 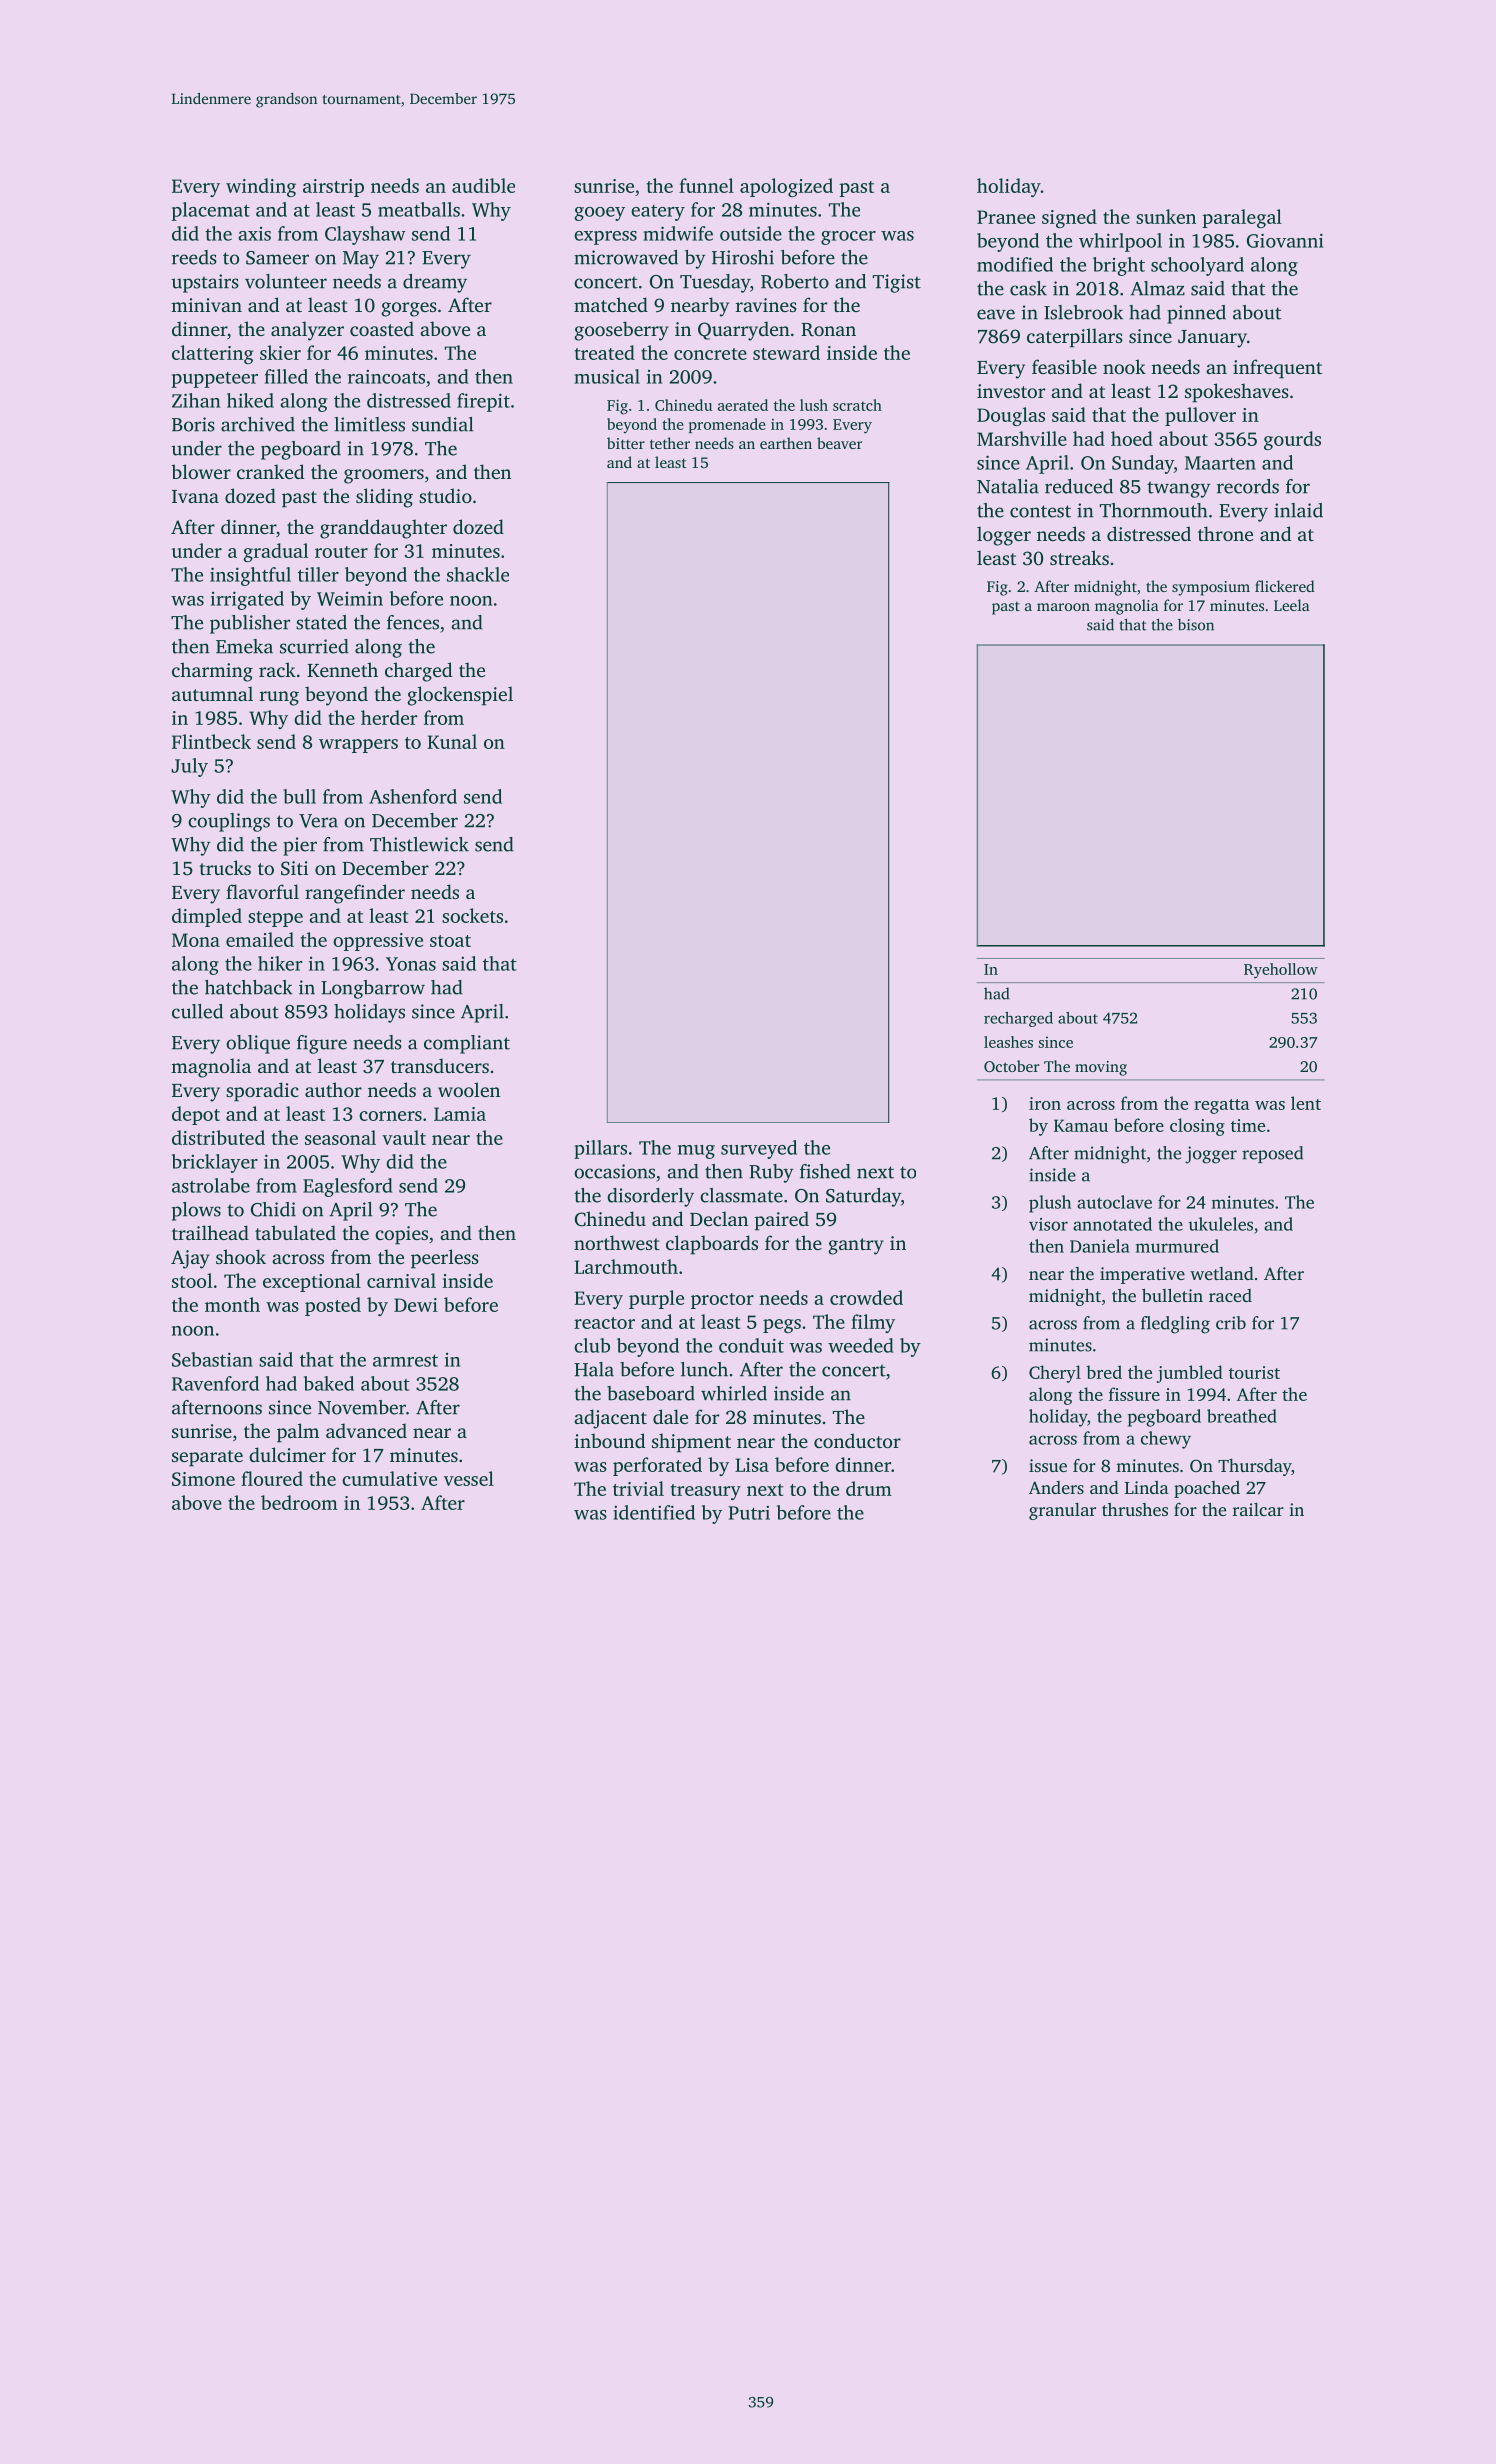 I want to click on audible, so click(x=483, y=185).
